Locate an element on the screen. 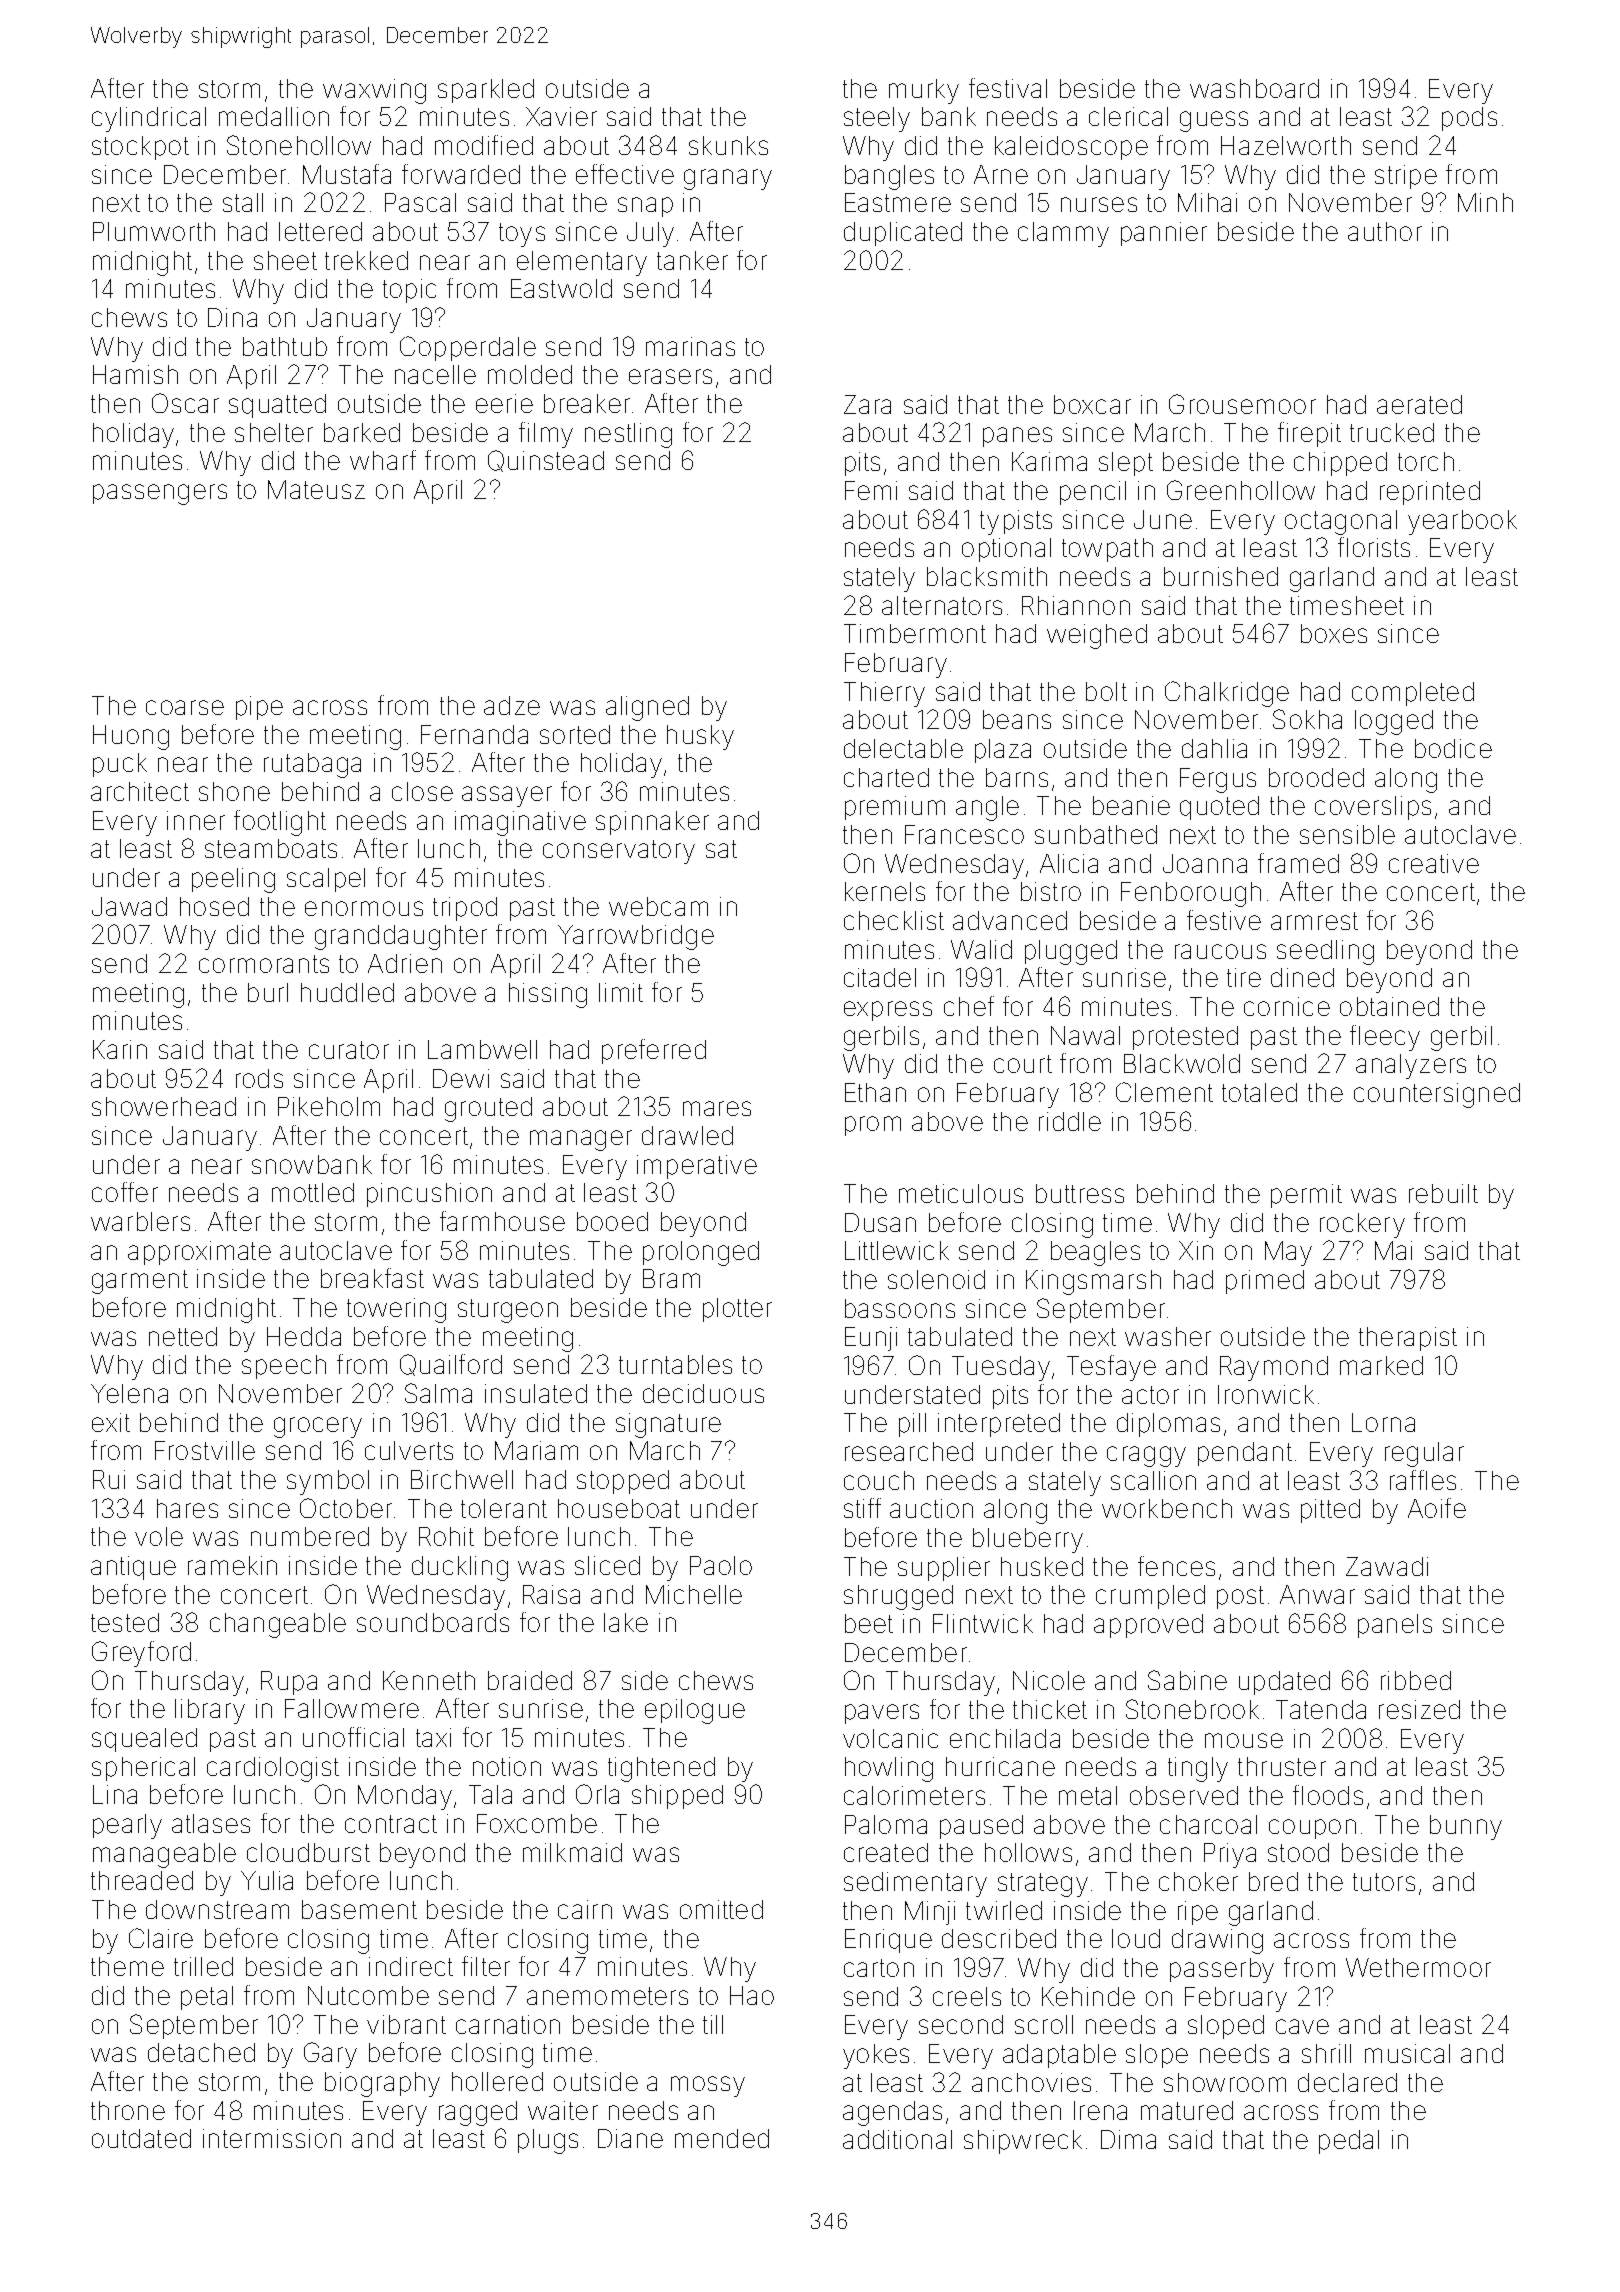 This screenshot has width=1620, height=2292. petal is located at coordinates (207, 1998).
